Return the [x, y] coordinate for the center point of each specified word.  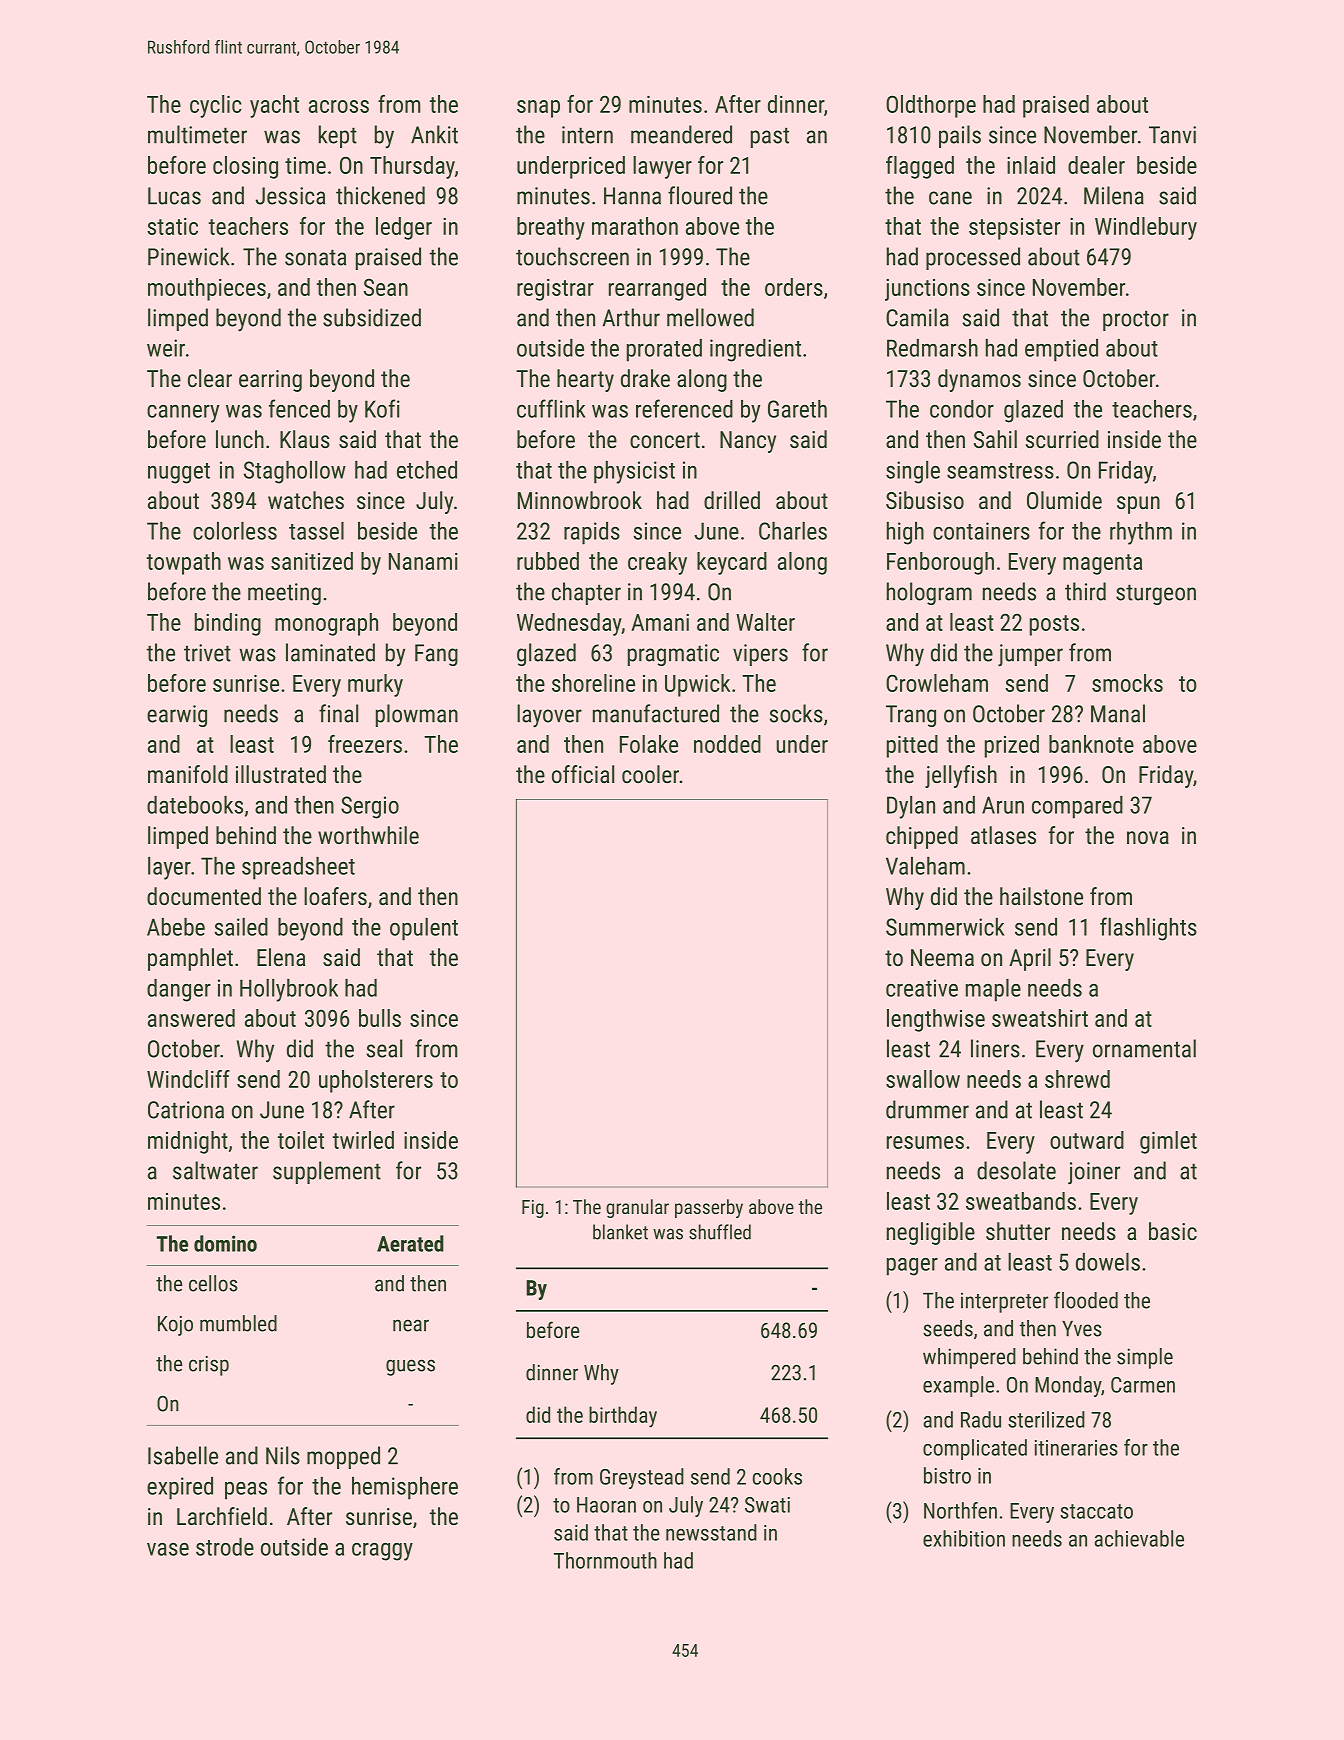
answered [191, 1018]
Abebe [176, 927]
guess [410, 1367]
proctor [1136, 320]
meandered [681, 134]
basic [1173, 1231]
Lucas [174, 196]
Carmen [1143, 1385]
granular [637, 1208]
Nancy [748, 442]
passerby [709, 1208]
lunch [240, 439]
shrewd [1077, 1079]
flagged [920, 167]
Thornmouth [605, 1560]
